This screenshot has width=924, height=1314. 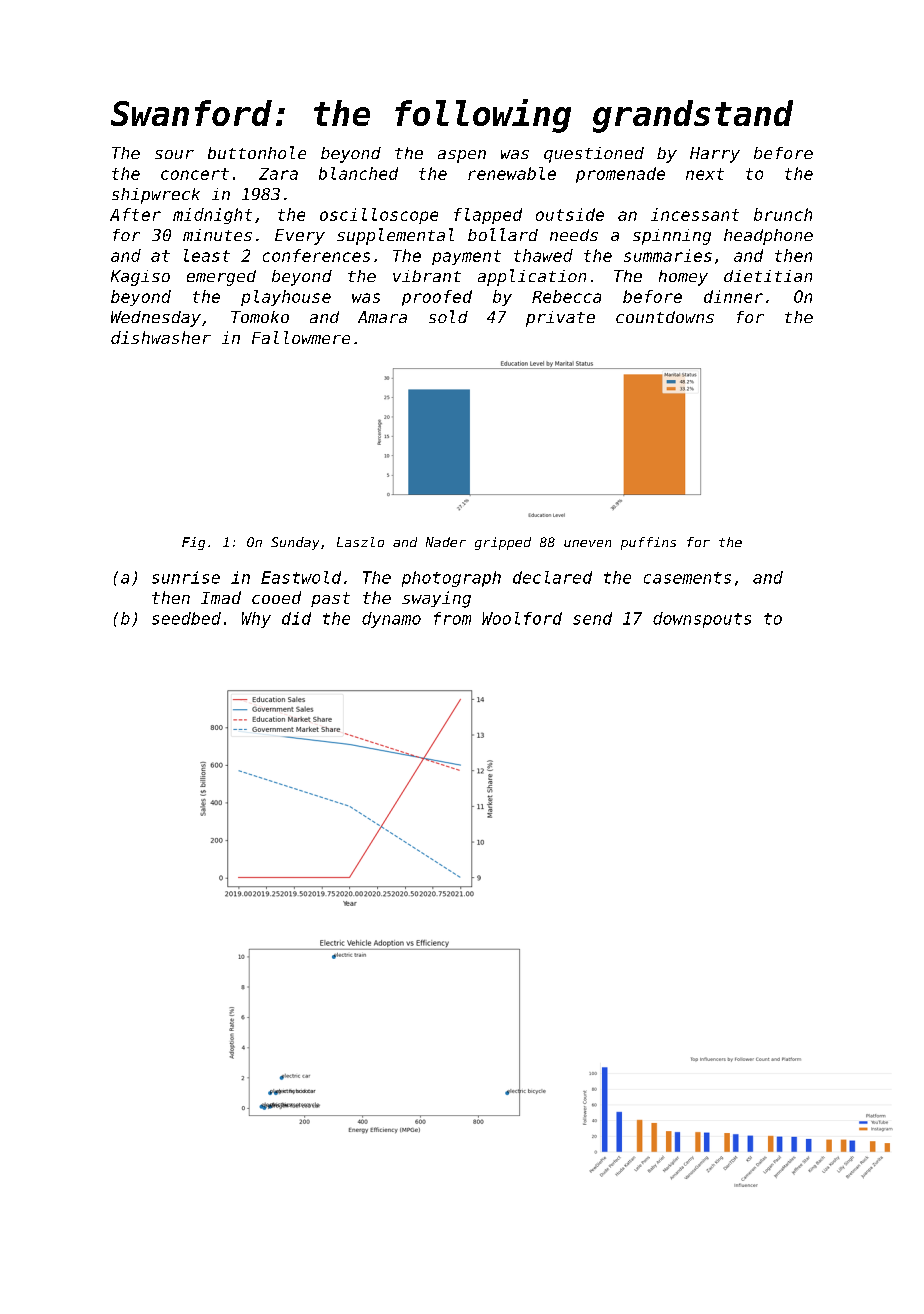 I want to click on gripped, so click(x=503, y=543).
